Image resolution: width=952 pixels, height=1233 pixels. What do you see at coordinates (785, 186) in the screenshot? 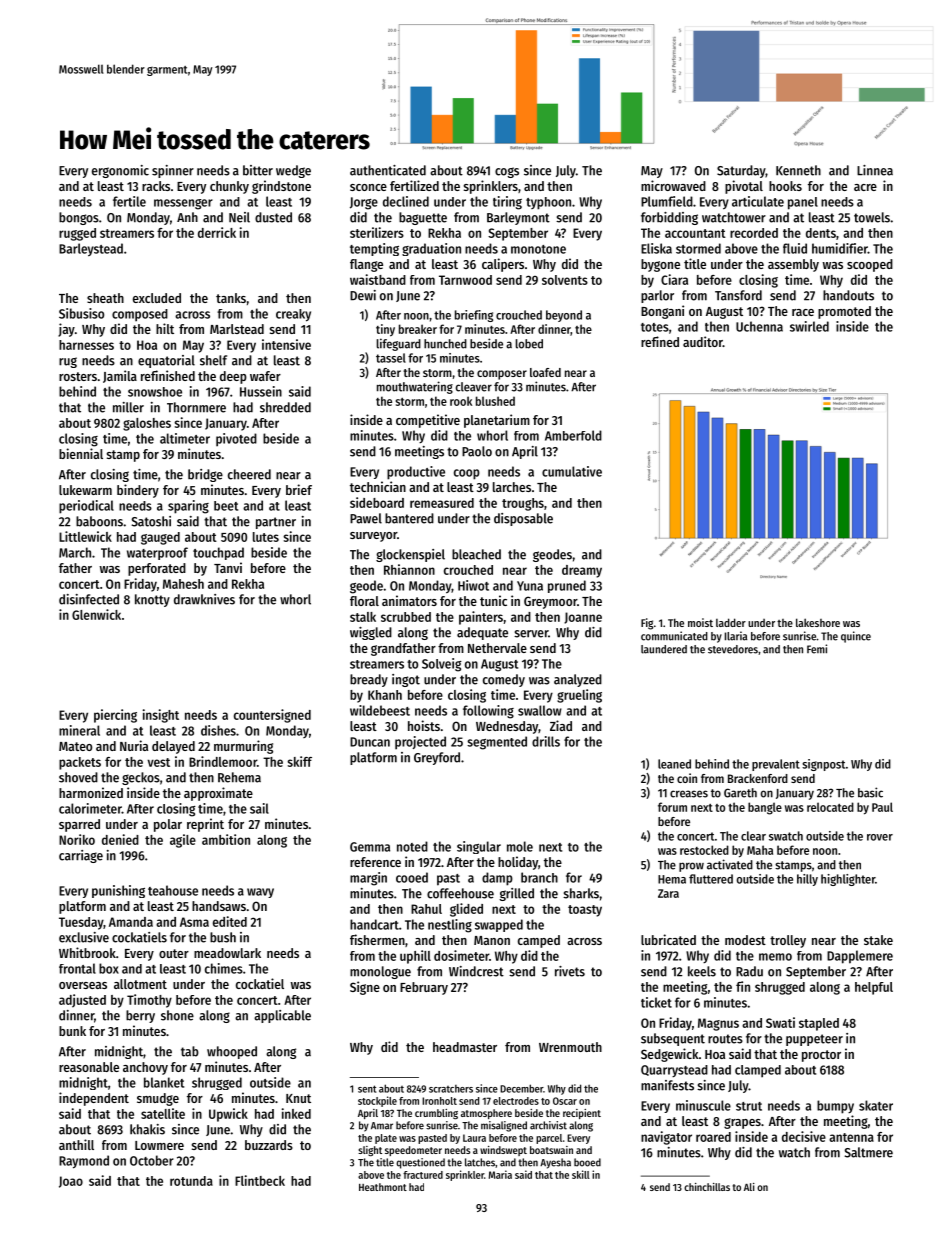
I see `hooks` at bounding box center [785, 186].
